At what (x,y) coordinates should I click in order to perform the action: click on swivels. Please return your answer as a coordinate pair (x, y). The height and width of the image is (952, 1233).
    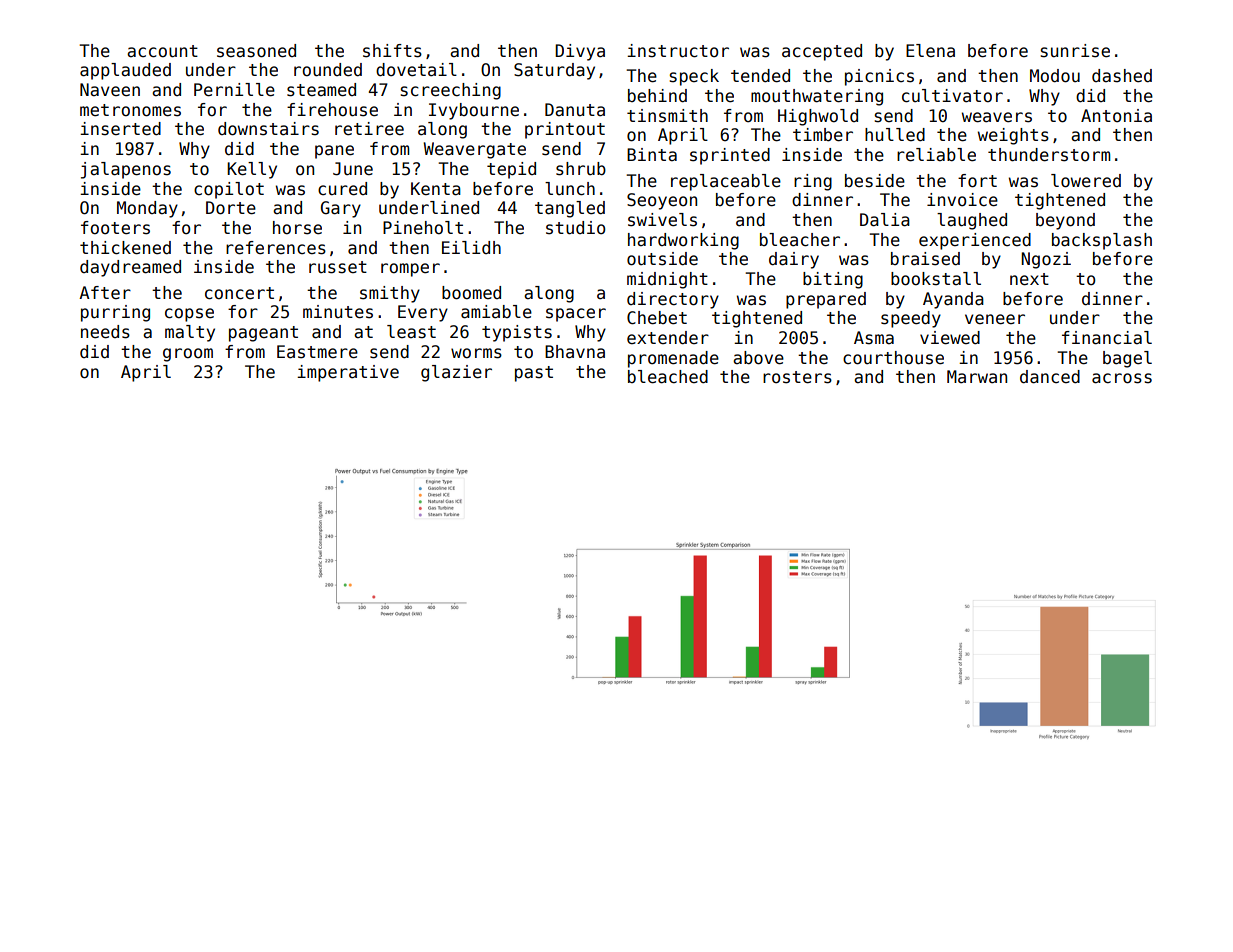
    Looking at the image, I should click on (662, 220).
